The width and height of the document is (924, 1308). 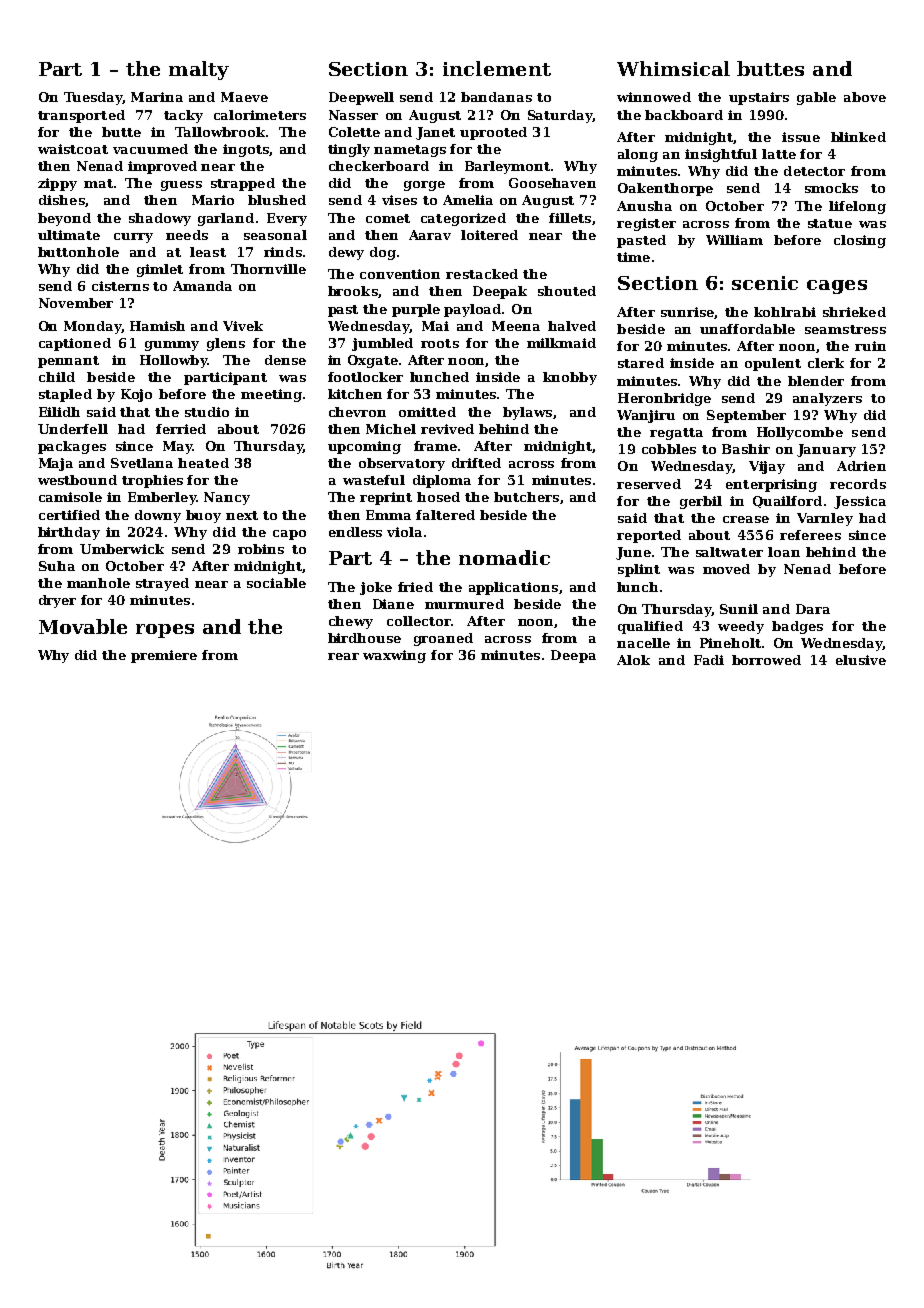 I want to click on inclement, so click(x=497, y=68).
